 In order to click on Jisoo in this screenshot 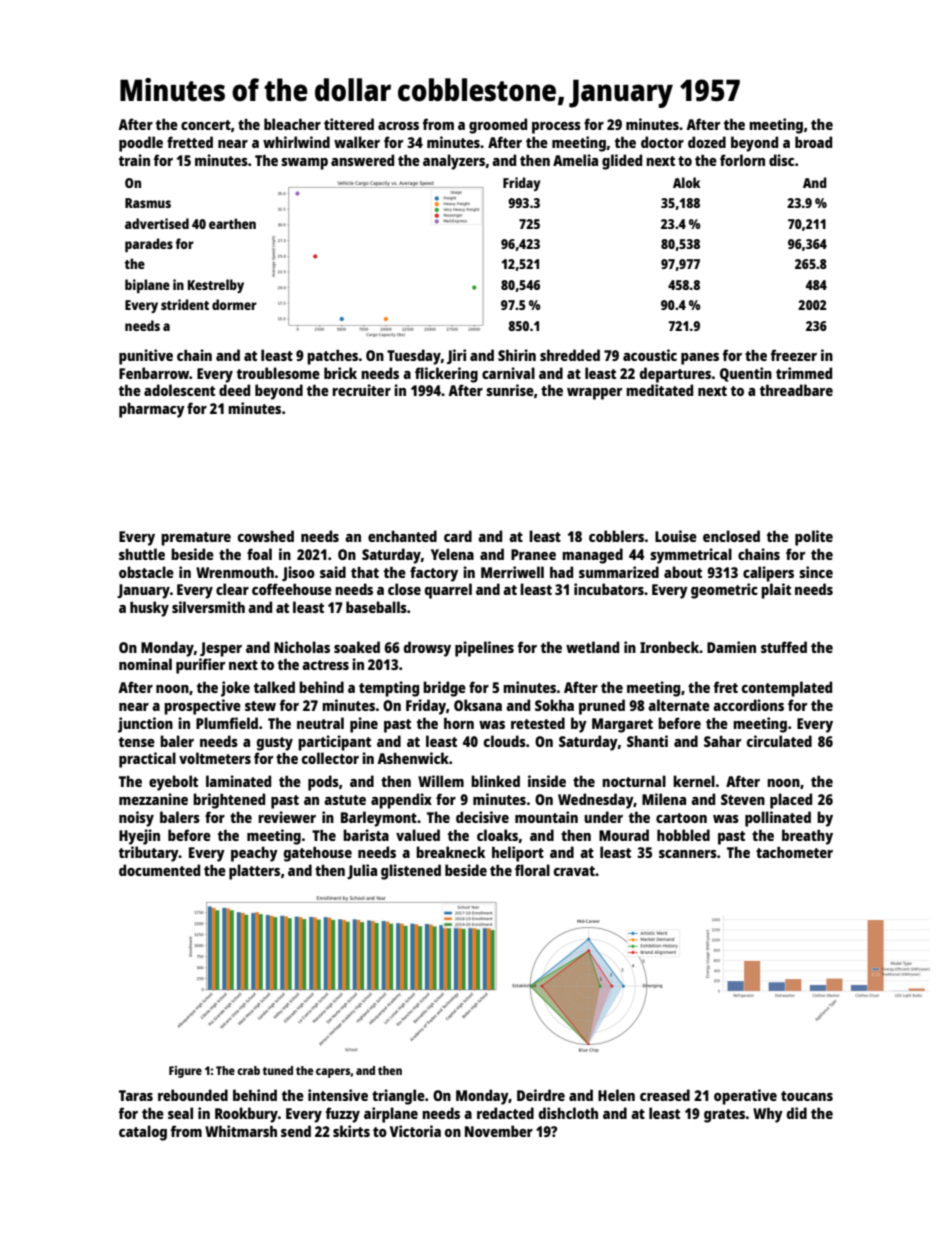, I will do `click(298, 573)`.
